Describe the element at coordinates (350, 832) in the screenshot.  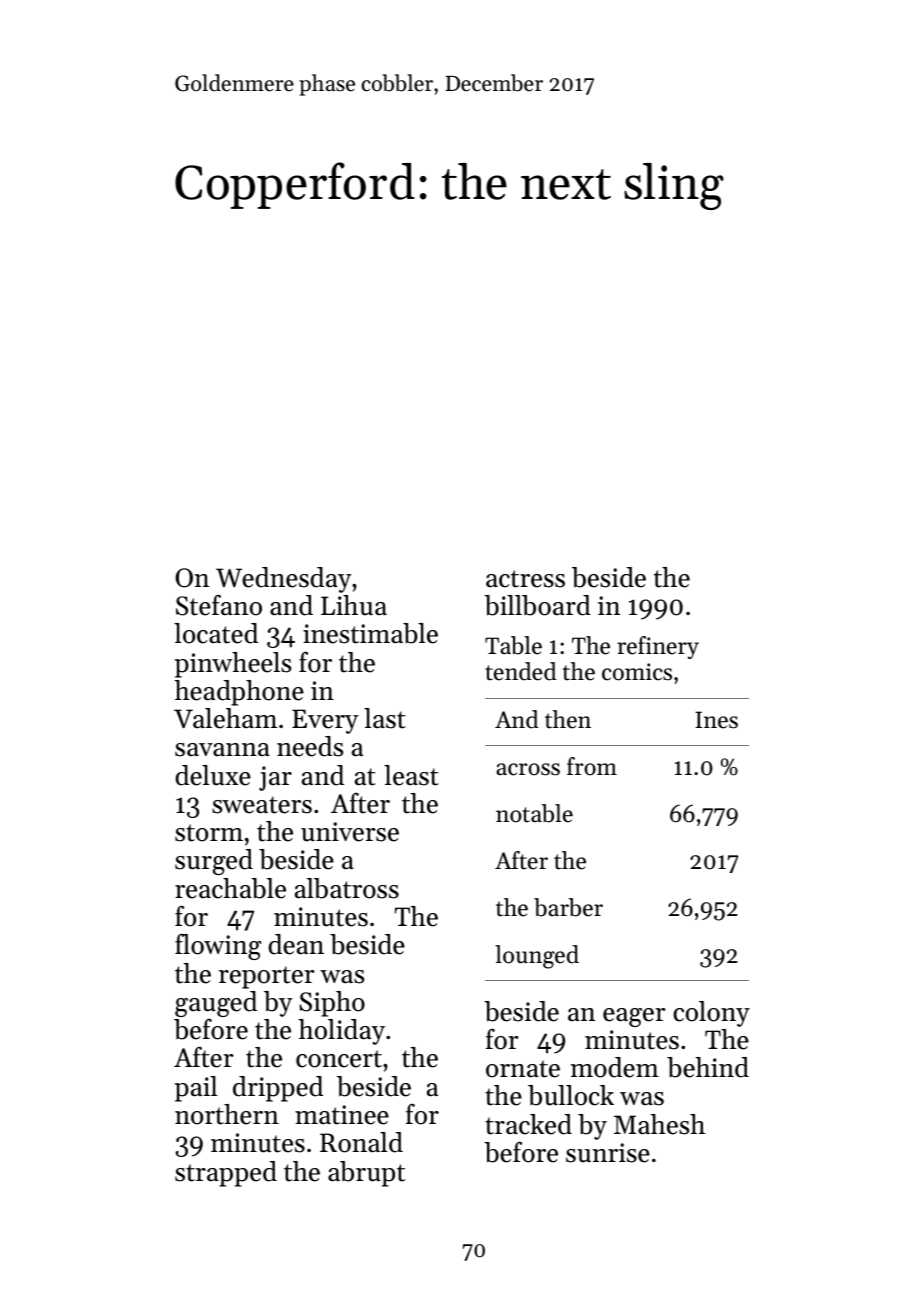
I see `universe` at that location.
